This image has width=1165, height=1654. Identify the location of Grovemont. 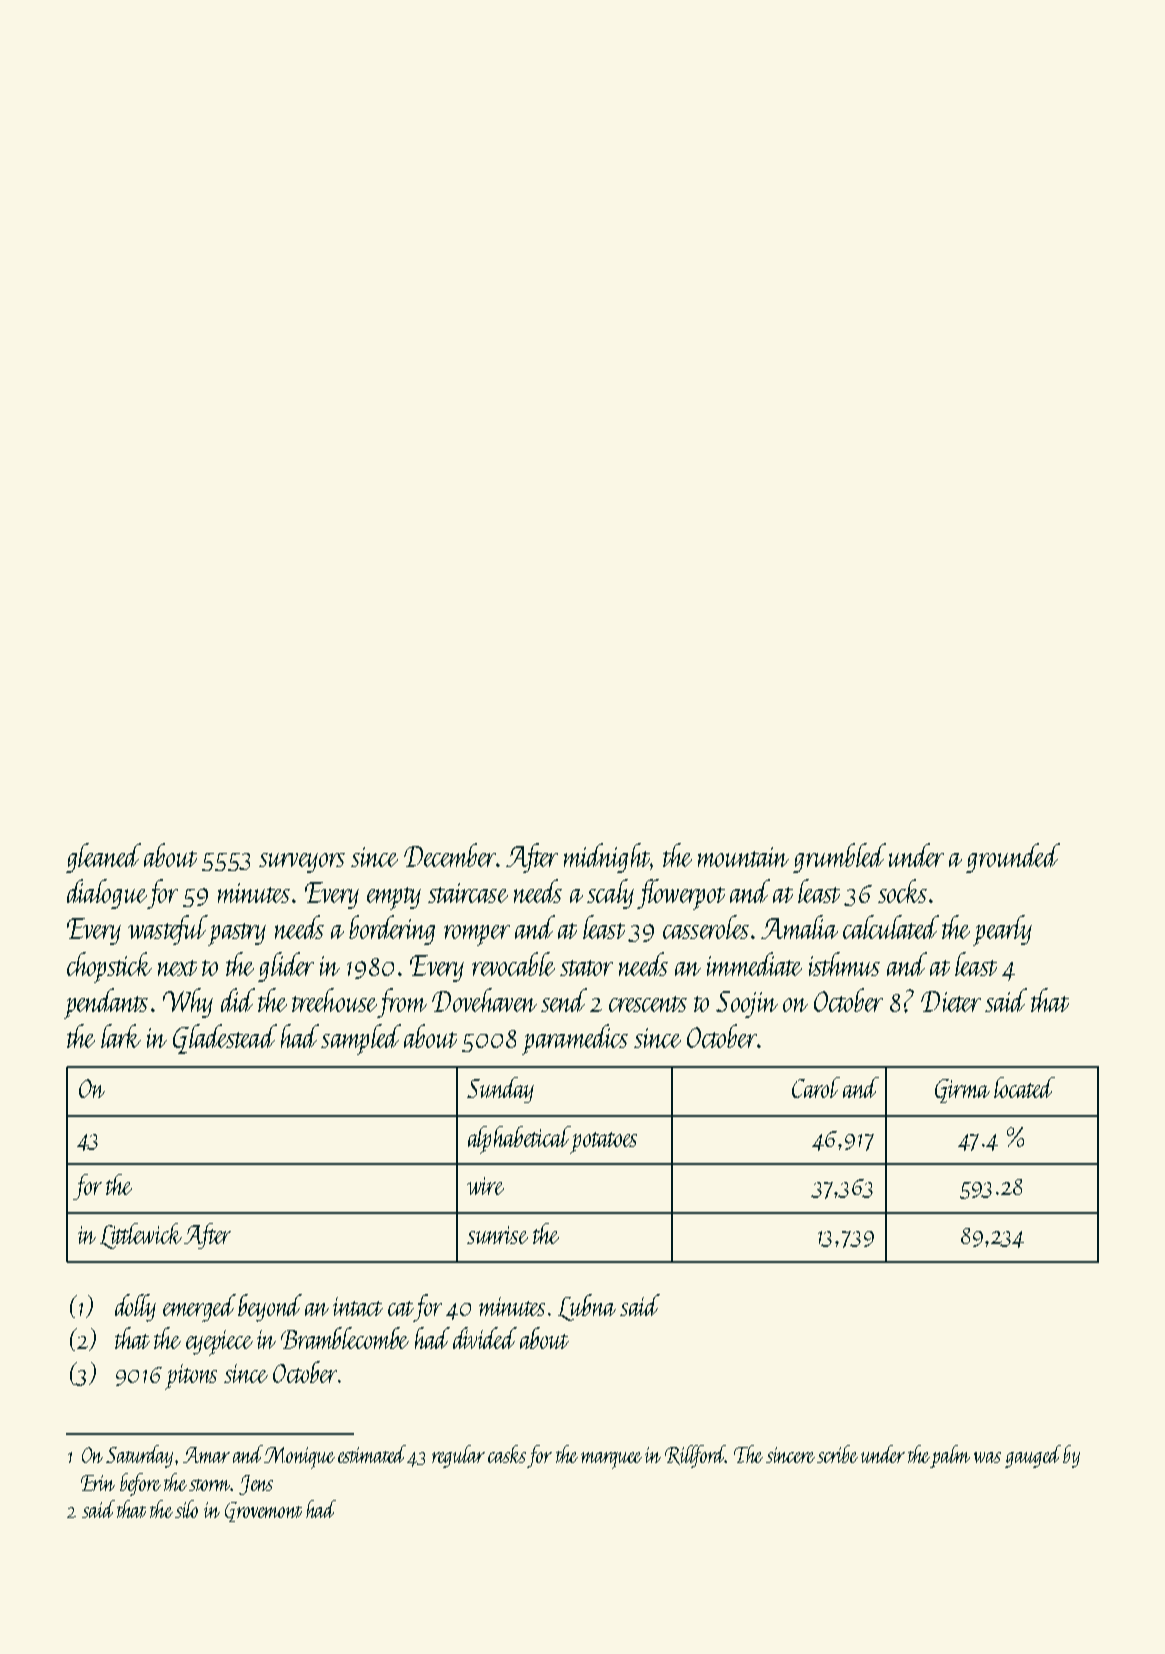
(263, 1512).
